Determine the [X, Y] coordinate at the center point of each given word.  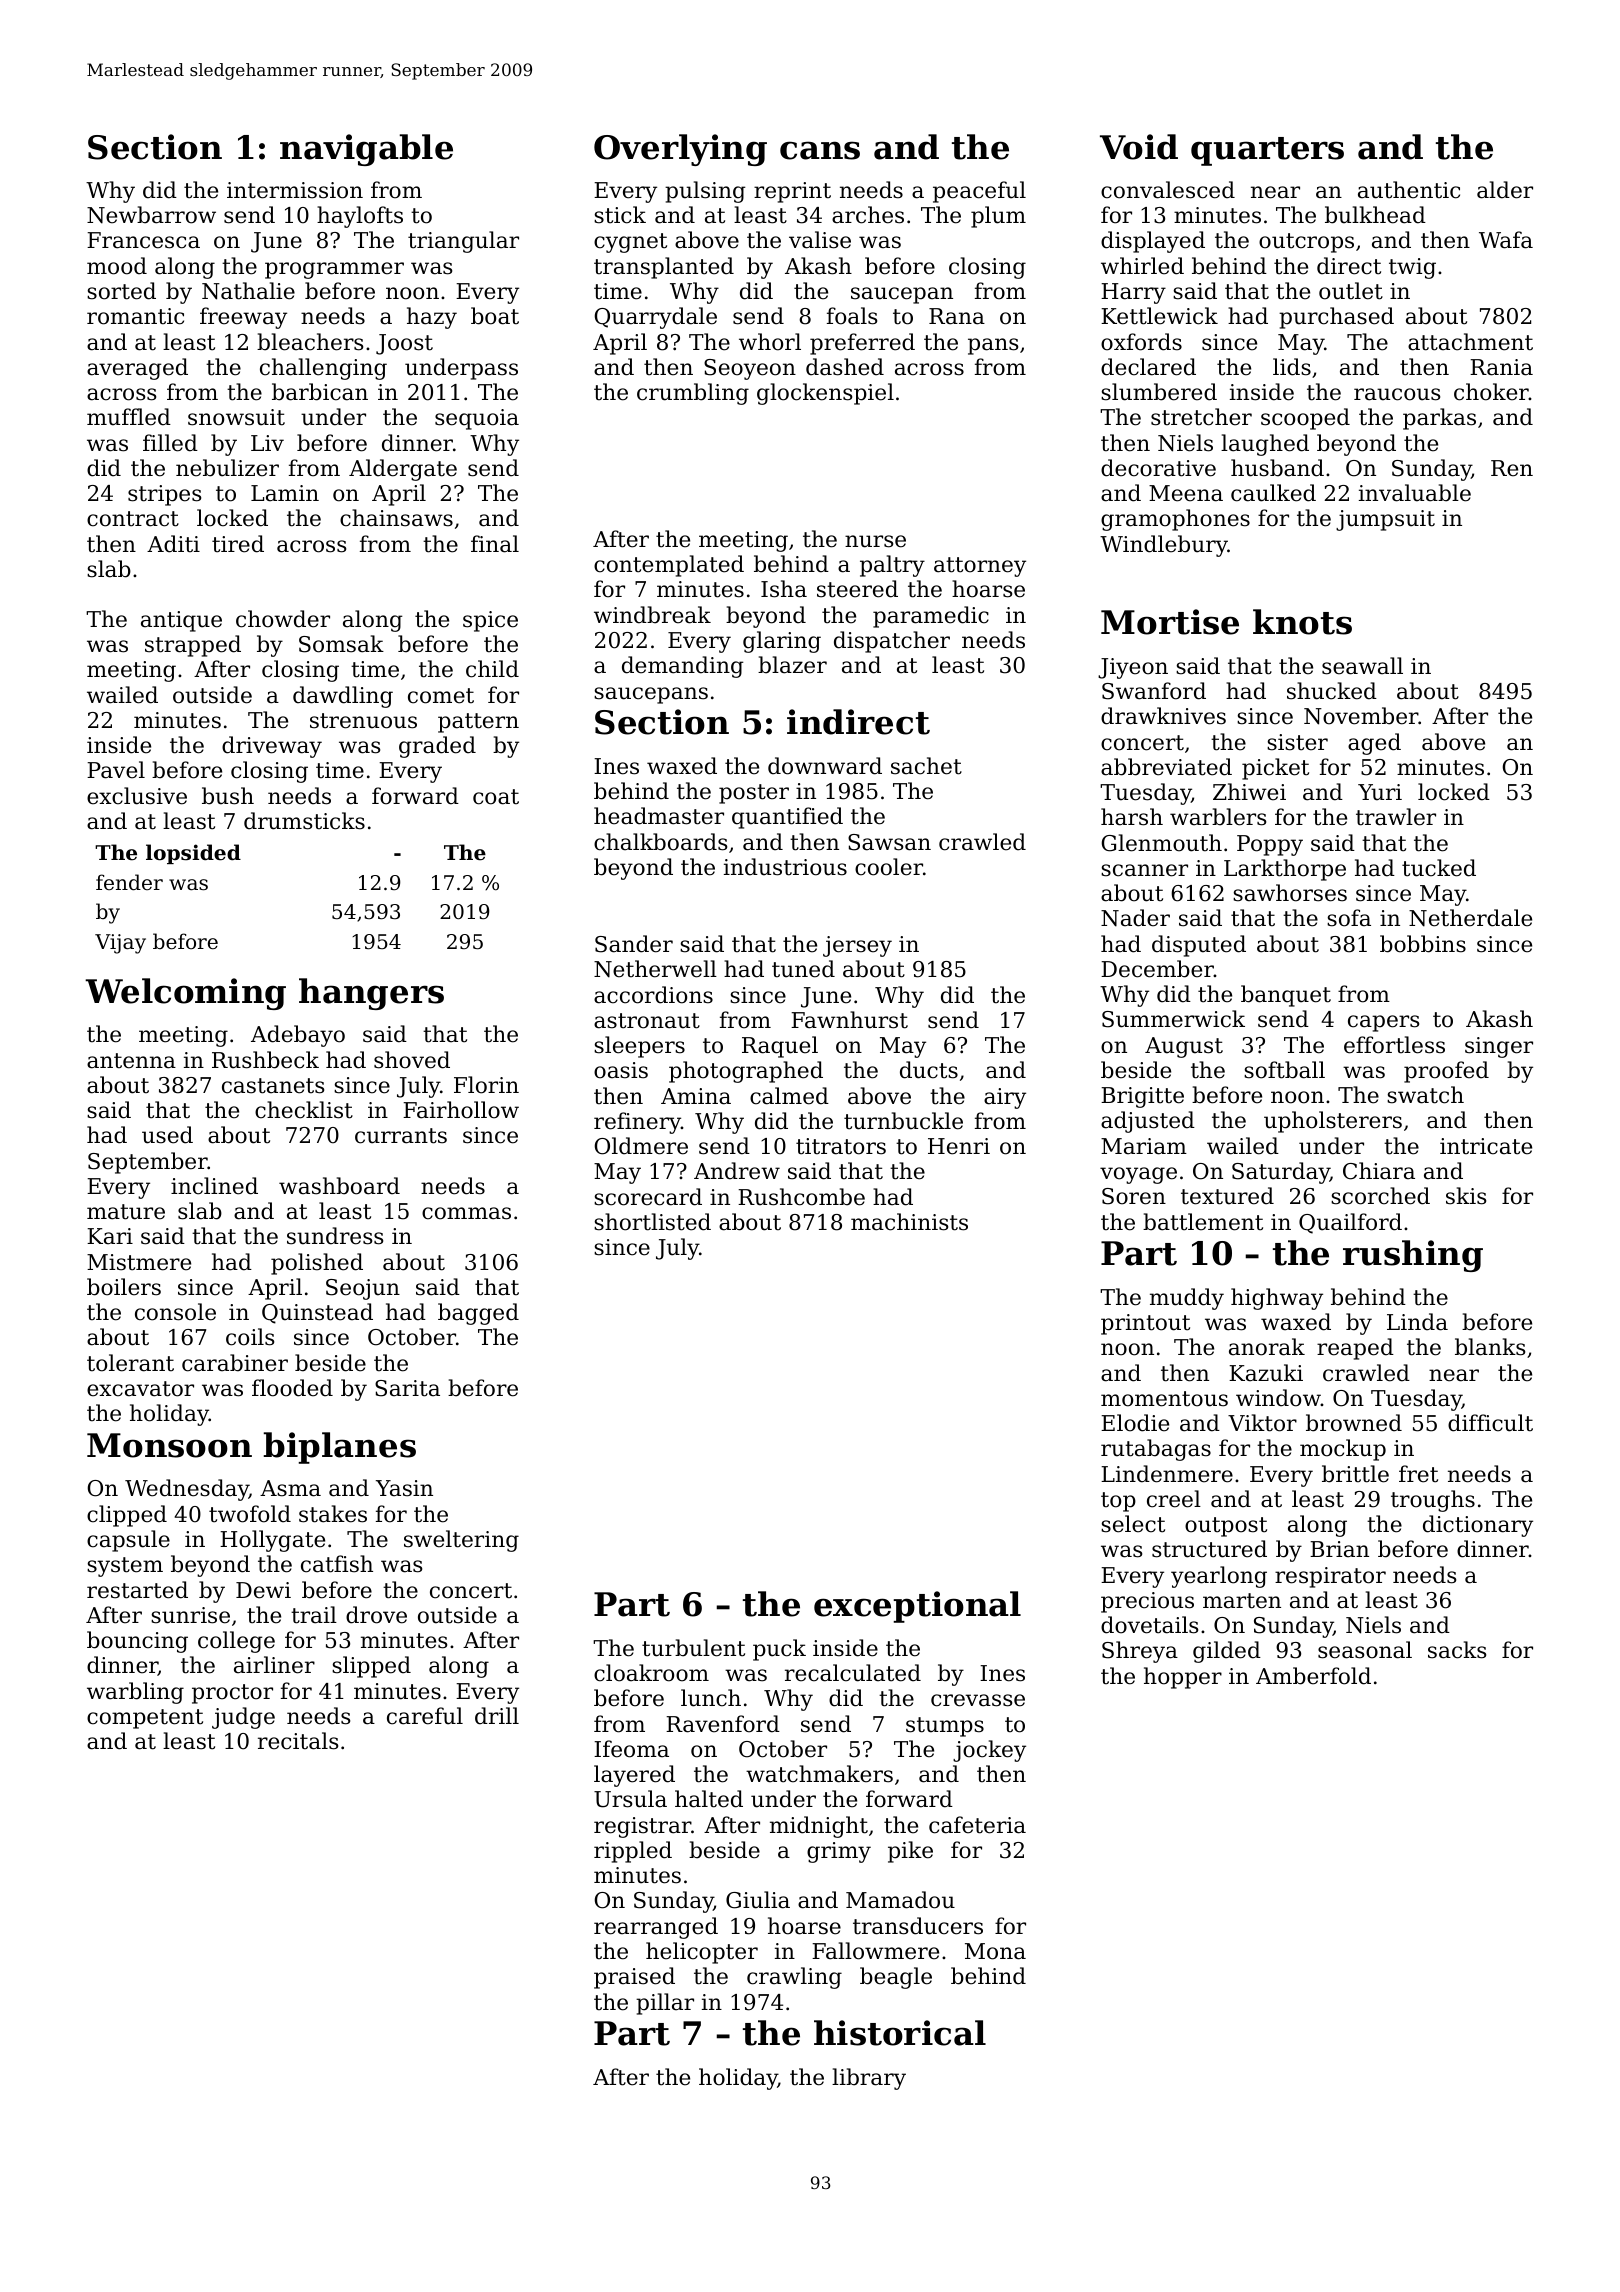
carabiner [235, 1363]
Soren [1134, 1196]
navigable [366, 150]
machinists [909, 1222]
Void [1139, 147]
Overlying [680, 150]
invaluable [1415, 493]
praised [634, 1978]
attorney [980, 567]
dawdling [343, 697]
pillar [665, 2004]
